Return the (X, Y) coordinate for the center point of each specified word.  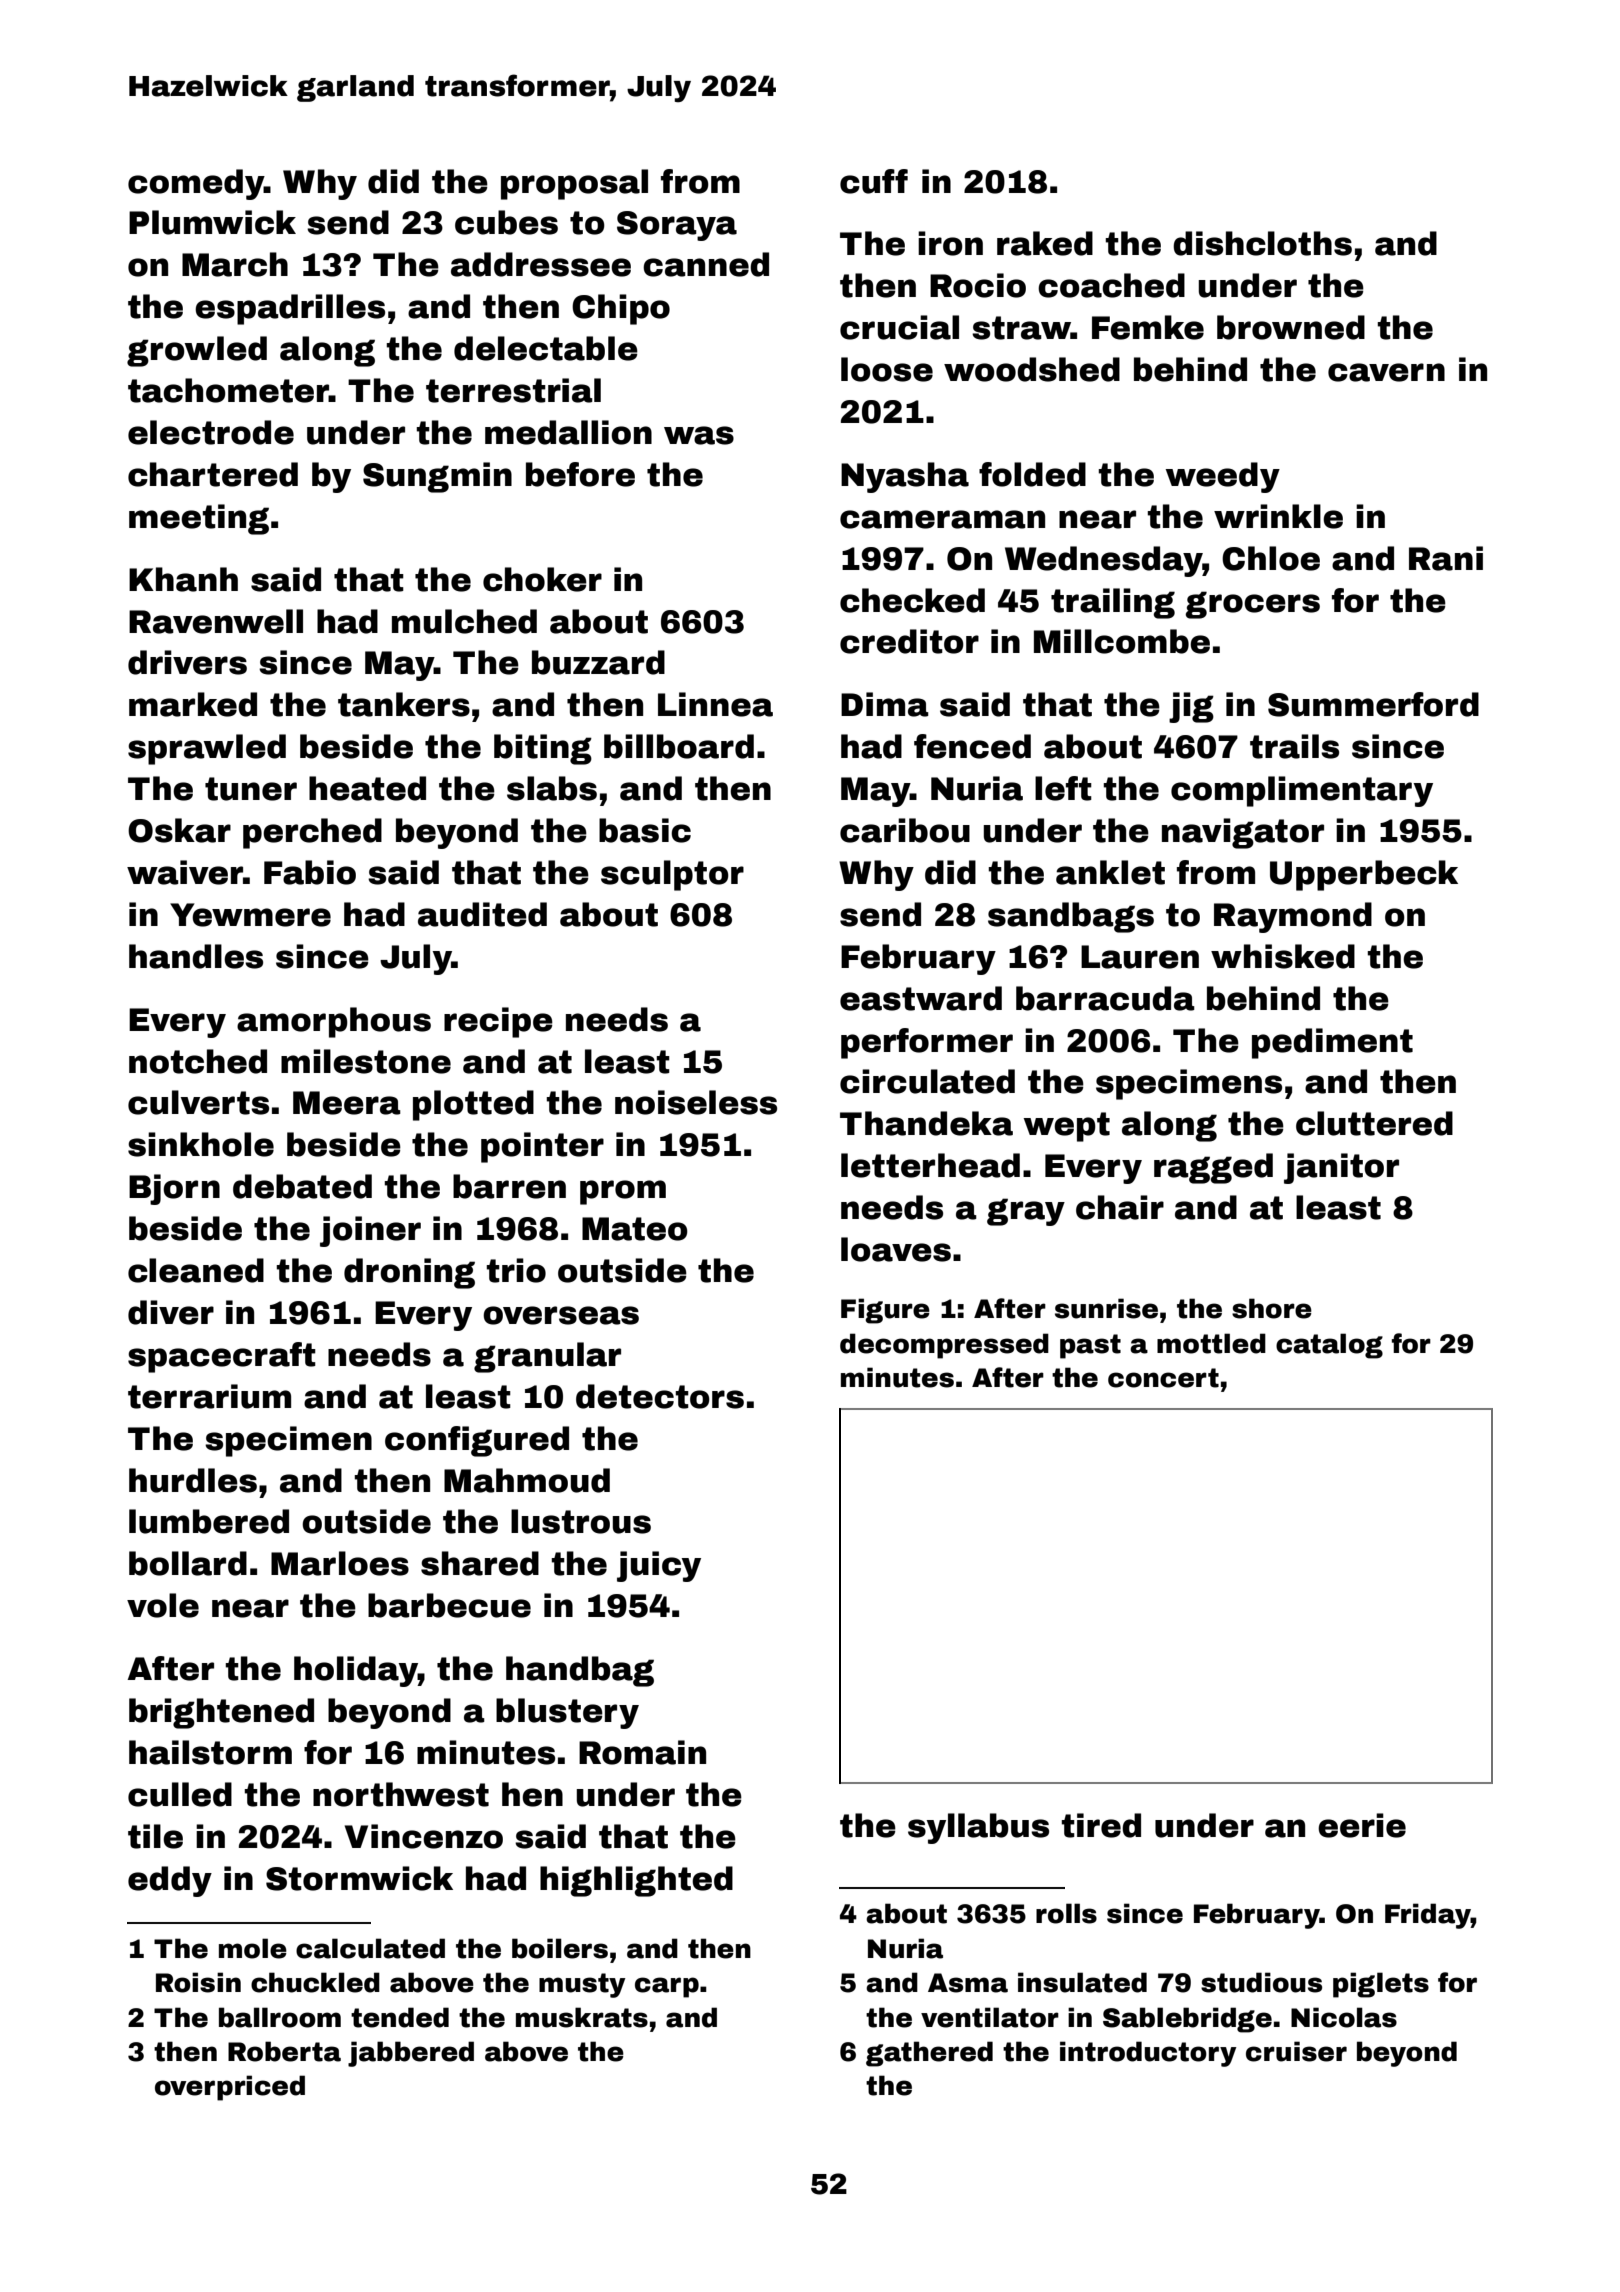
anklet (1110, 872)
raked (1045, 243)
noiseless (696, 1102)
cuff (874, 181)
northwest (401, 1794)
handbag (580, 1671)
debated (302, 1186)
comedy (196, 184)
